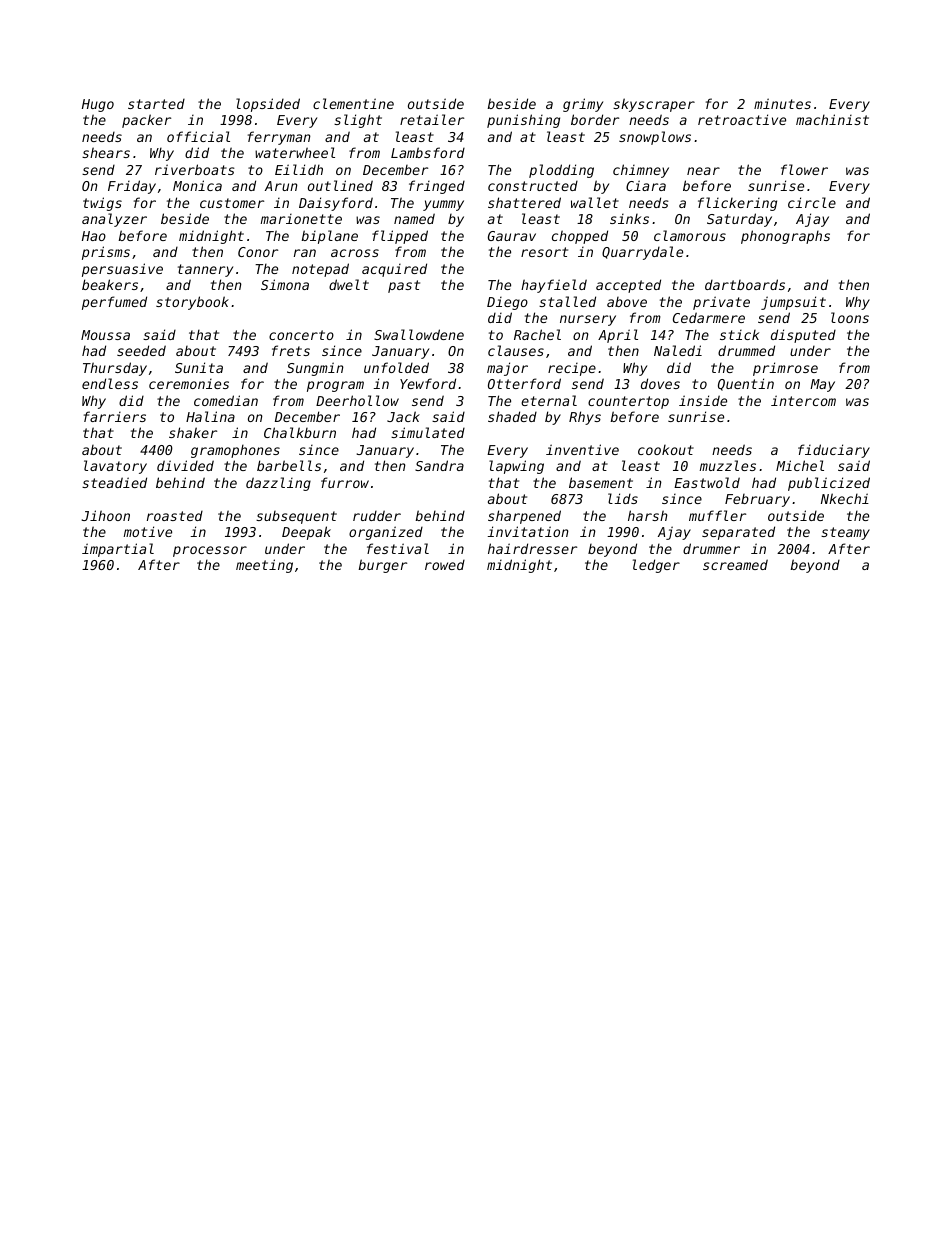 This document has height=1233, width=952. Describe the element at coordinates (268, 105) in the document. I see `lopsided` at that location.
